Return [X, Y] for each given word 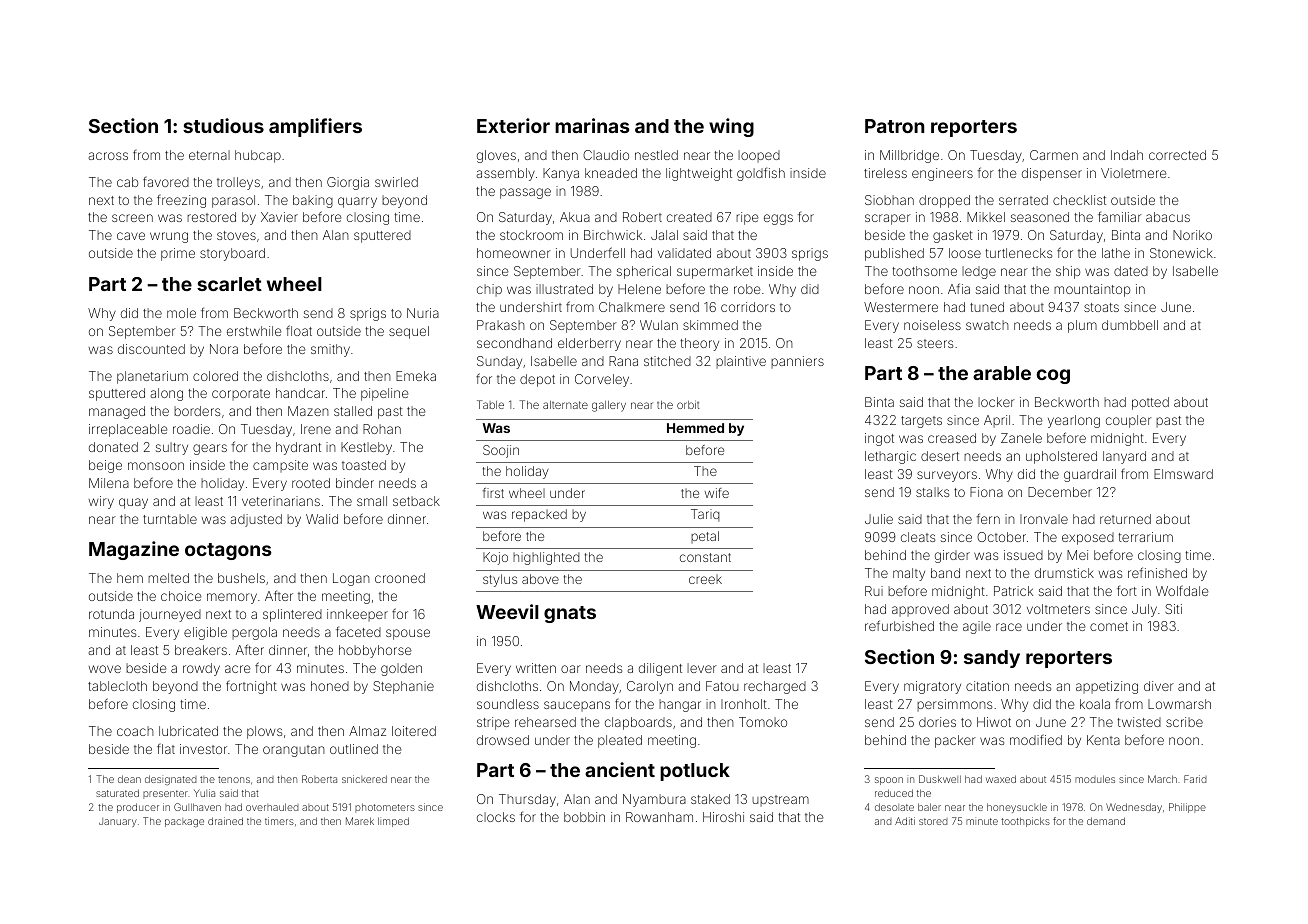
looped [759, 156]
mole [181, 313]
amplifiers [315, 127]
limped [393, 822]
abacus [1168, 217]
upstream [780, 801]
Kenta [1103, 740]
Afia [959, 288]
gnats [570, 614]
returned [1125, 519]
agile [977, 627]
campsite [280, 466]
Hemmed [695, 428]
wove [105, 669]
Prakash [501, 325]
